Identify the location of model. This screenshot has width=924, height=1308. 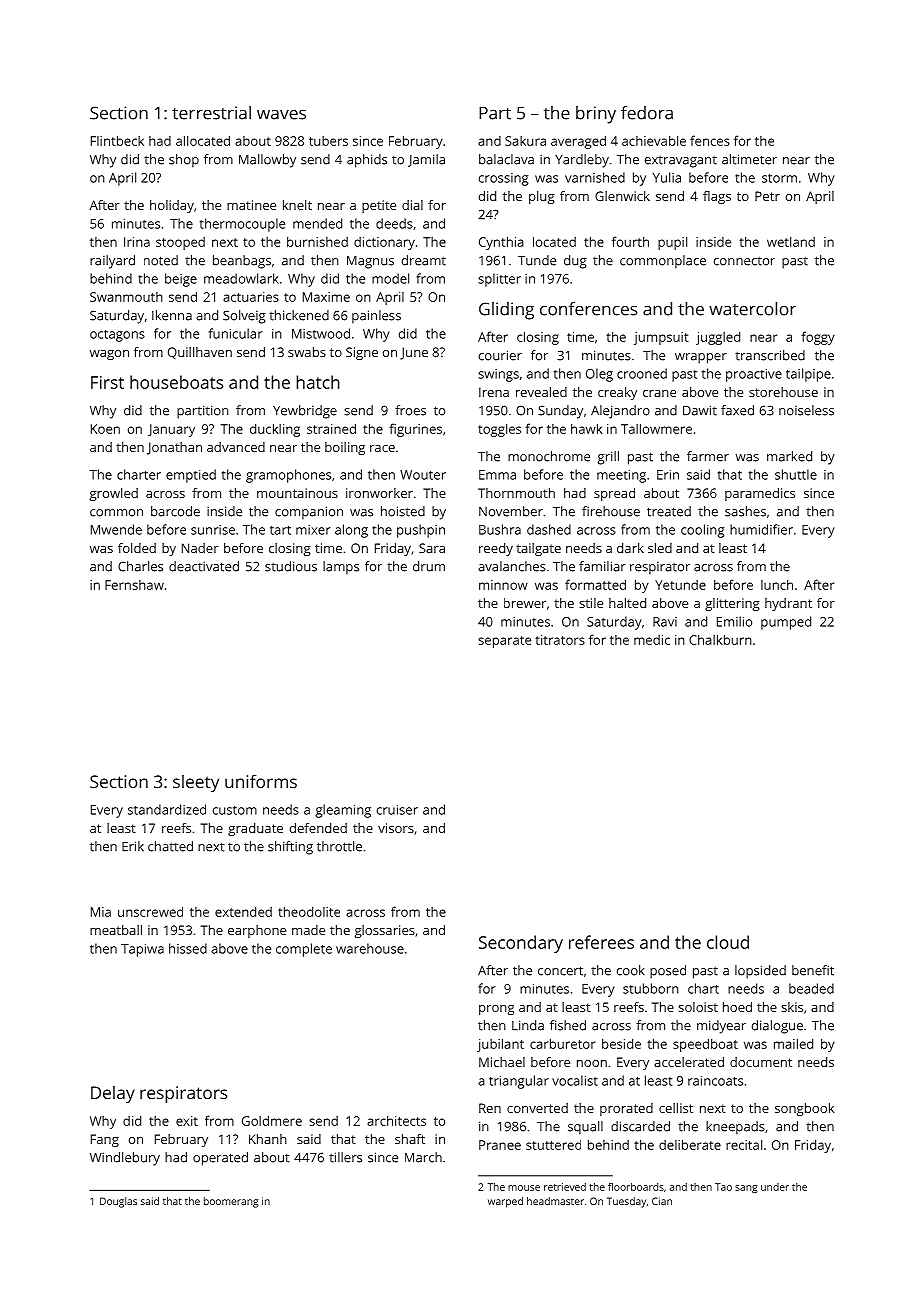
(390, 278).
